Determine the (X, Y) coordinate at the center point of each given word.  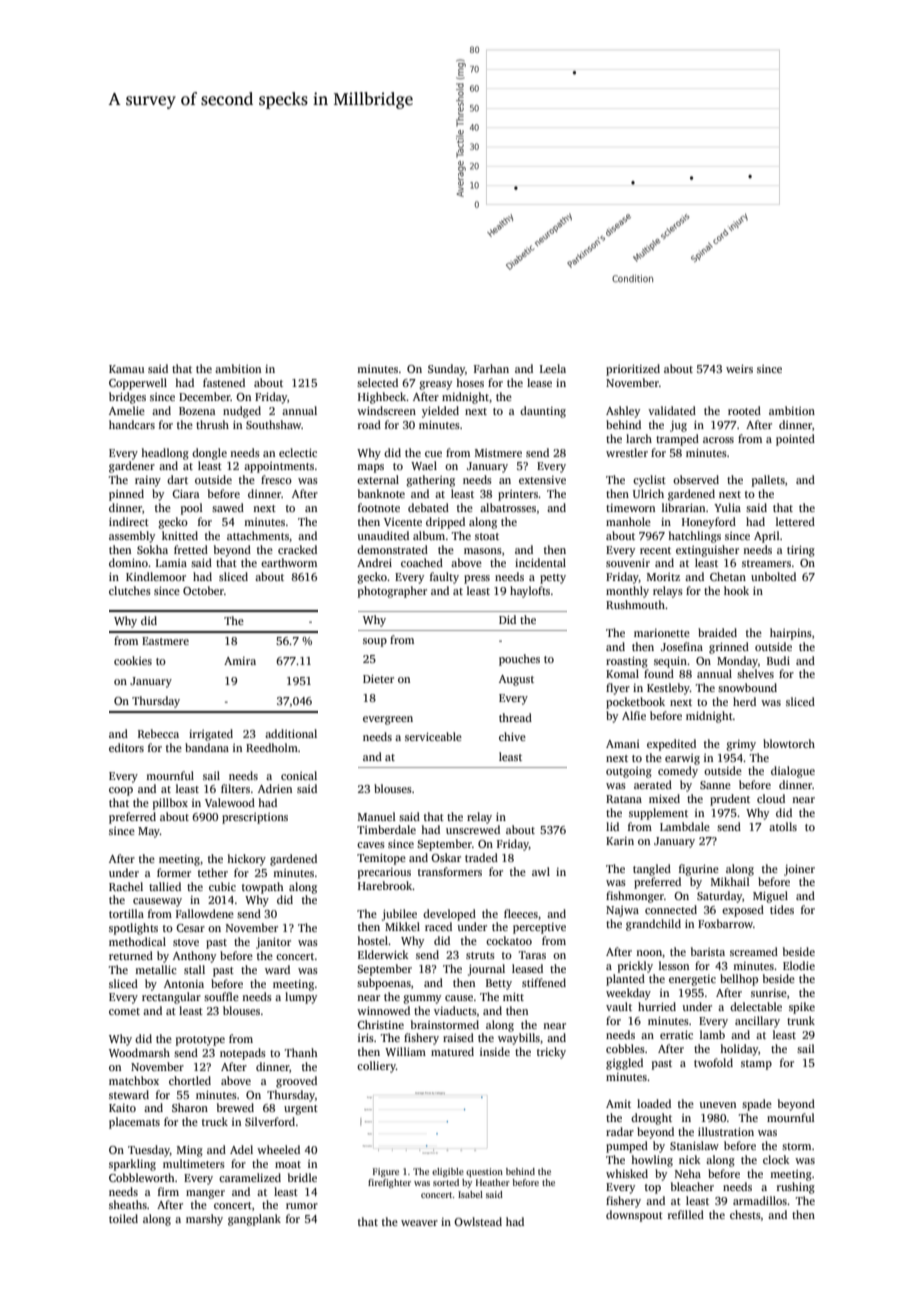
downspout (634, 1216)
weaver (419, 1223)
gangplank (254, 1220)
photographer (392, 592)
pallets (768, 481)
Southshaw (274, 424)
